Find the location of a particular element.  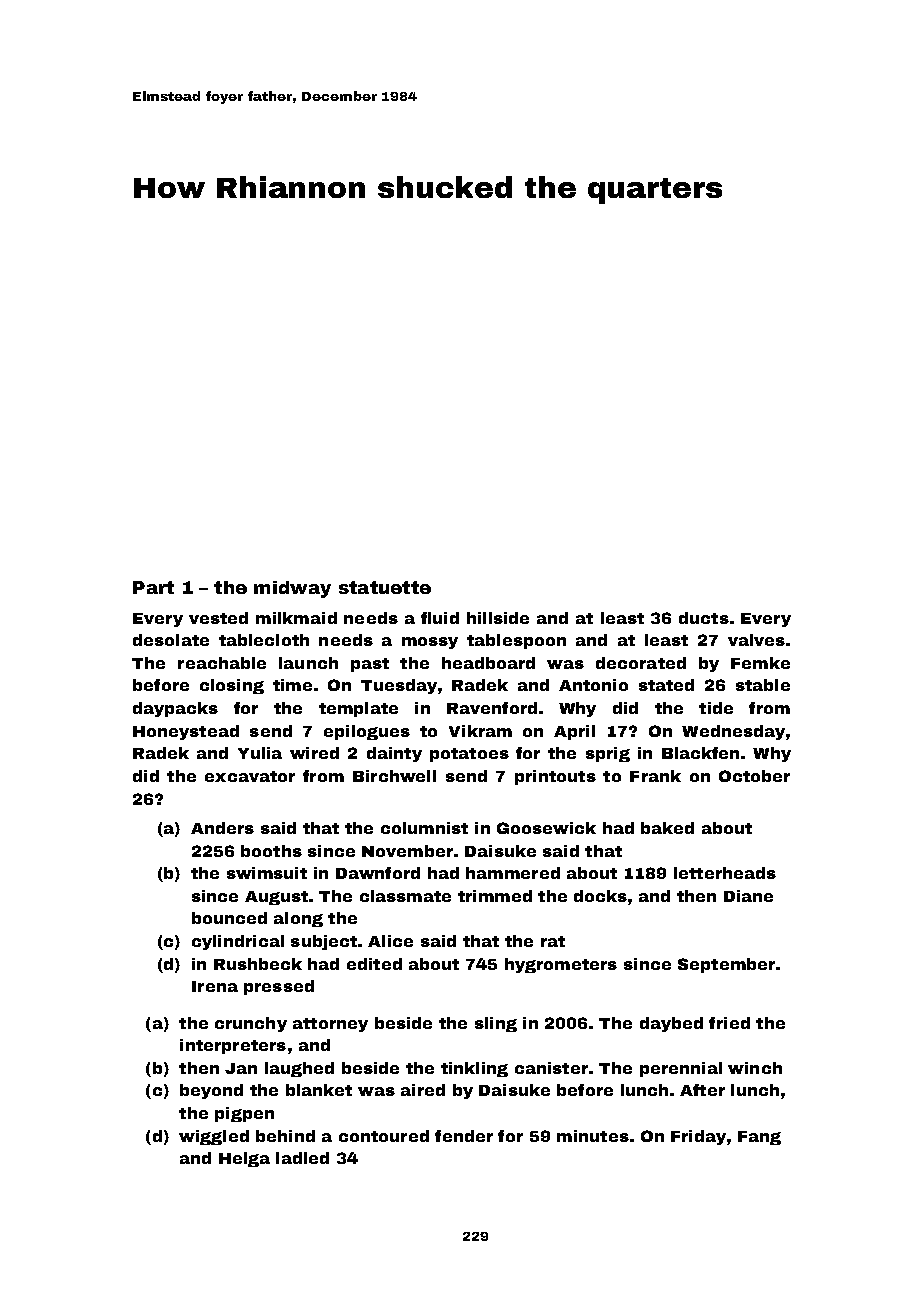

Vikram is located at coordinates (480, 731).
